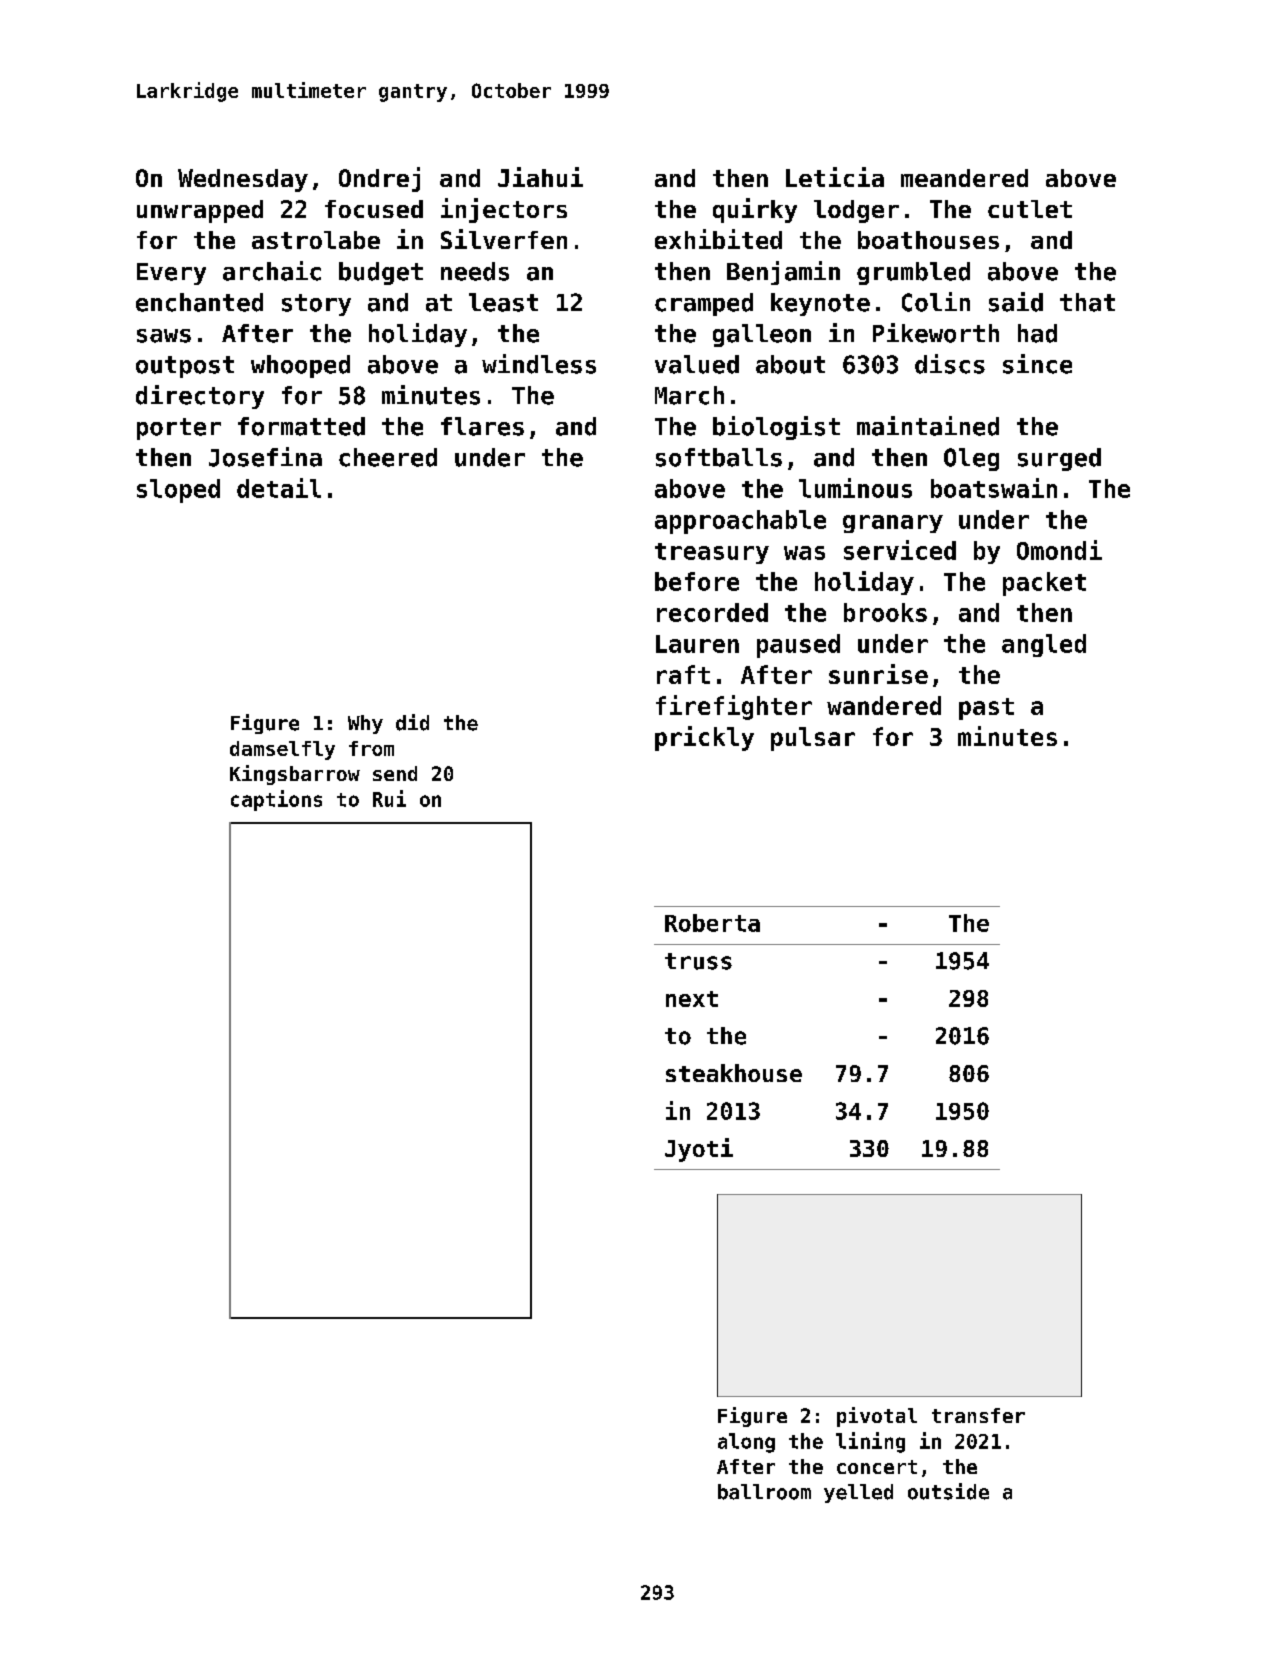 This document has height=1657, width=1280. What do you see at coordinates (746, 1443) in the document?
I see `along` at bounding box center [746, 1443].
